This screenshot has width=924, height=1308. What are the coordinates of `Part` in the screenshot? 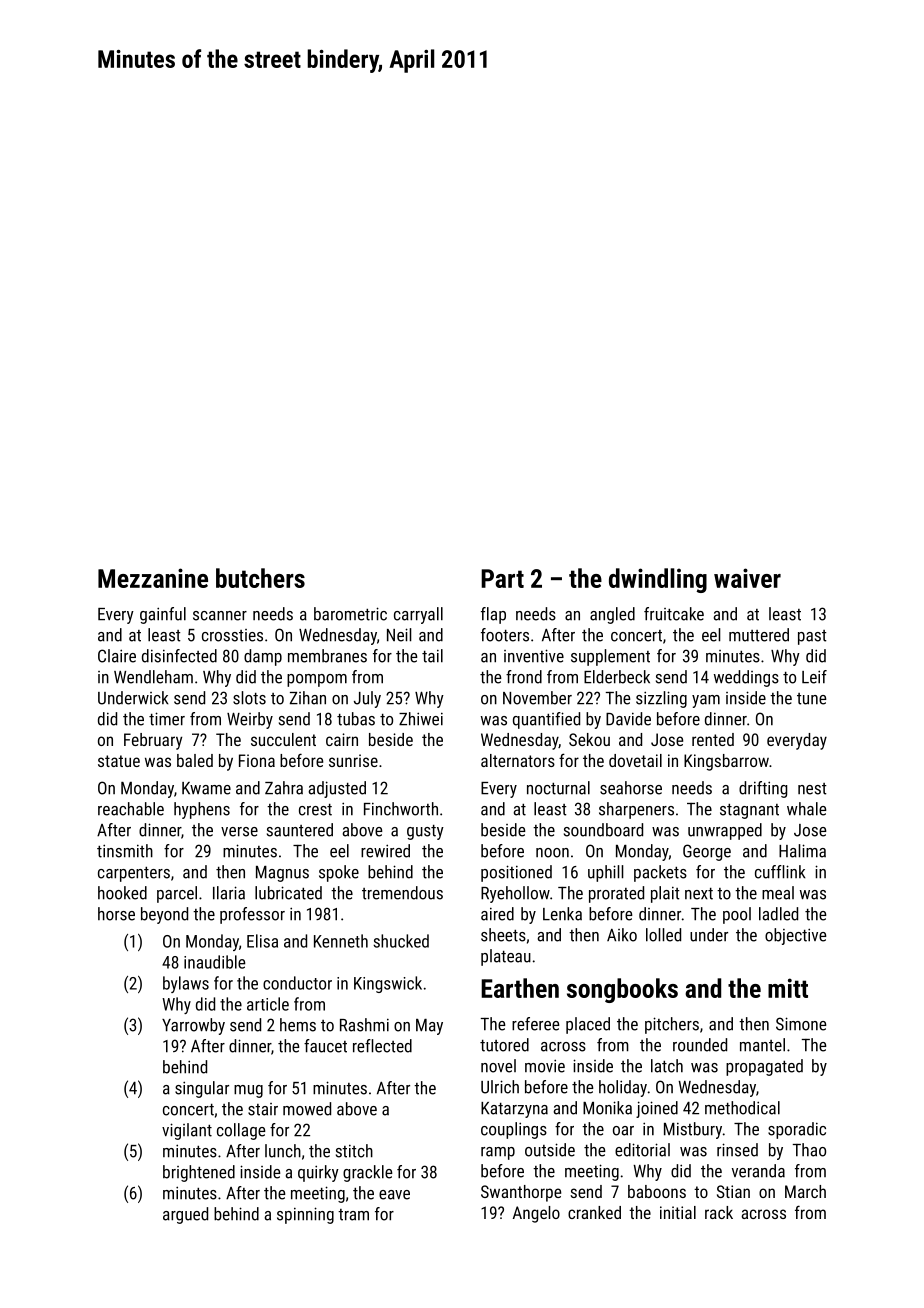 It's located at (502, 578).
